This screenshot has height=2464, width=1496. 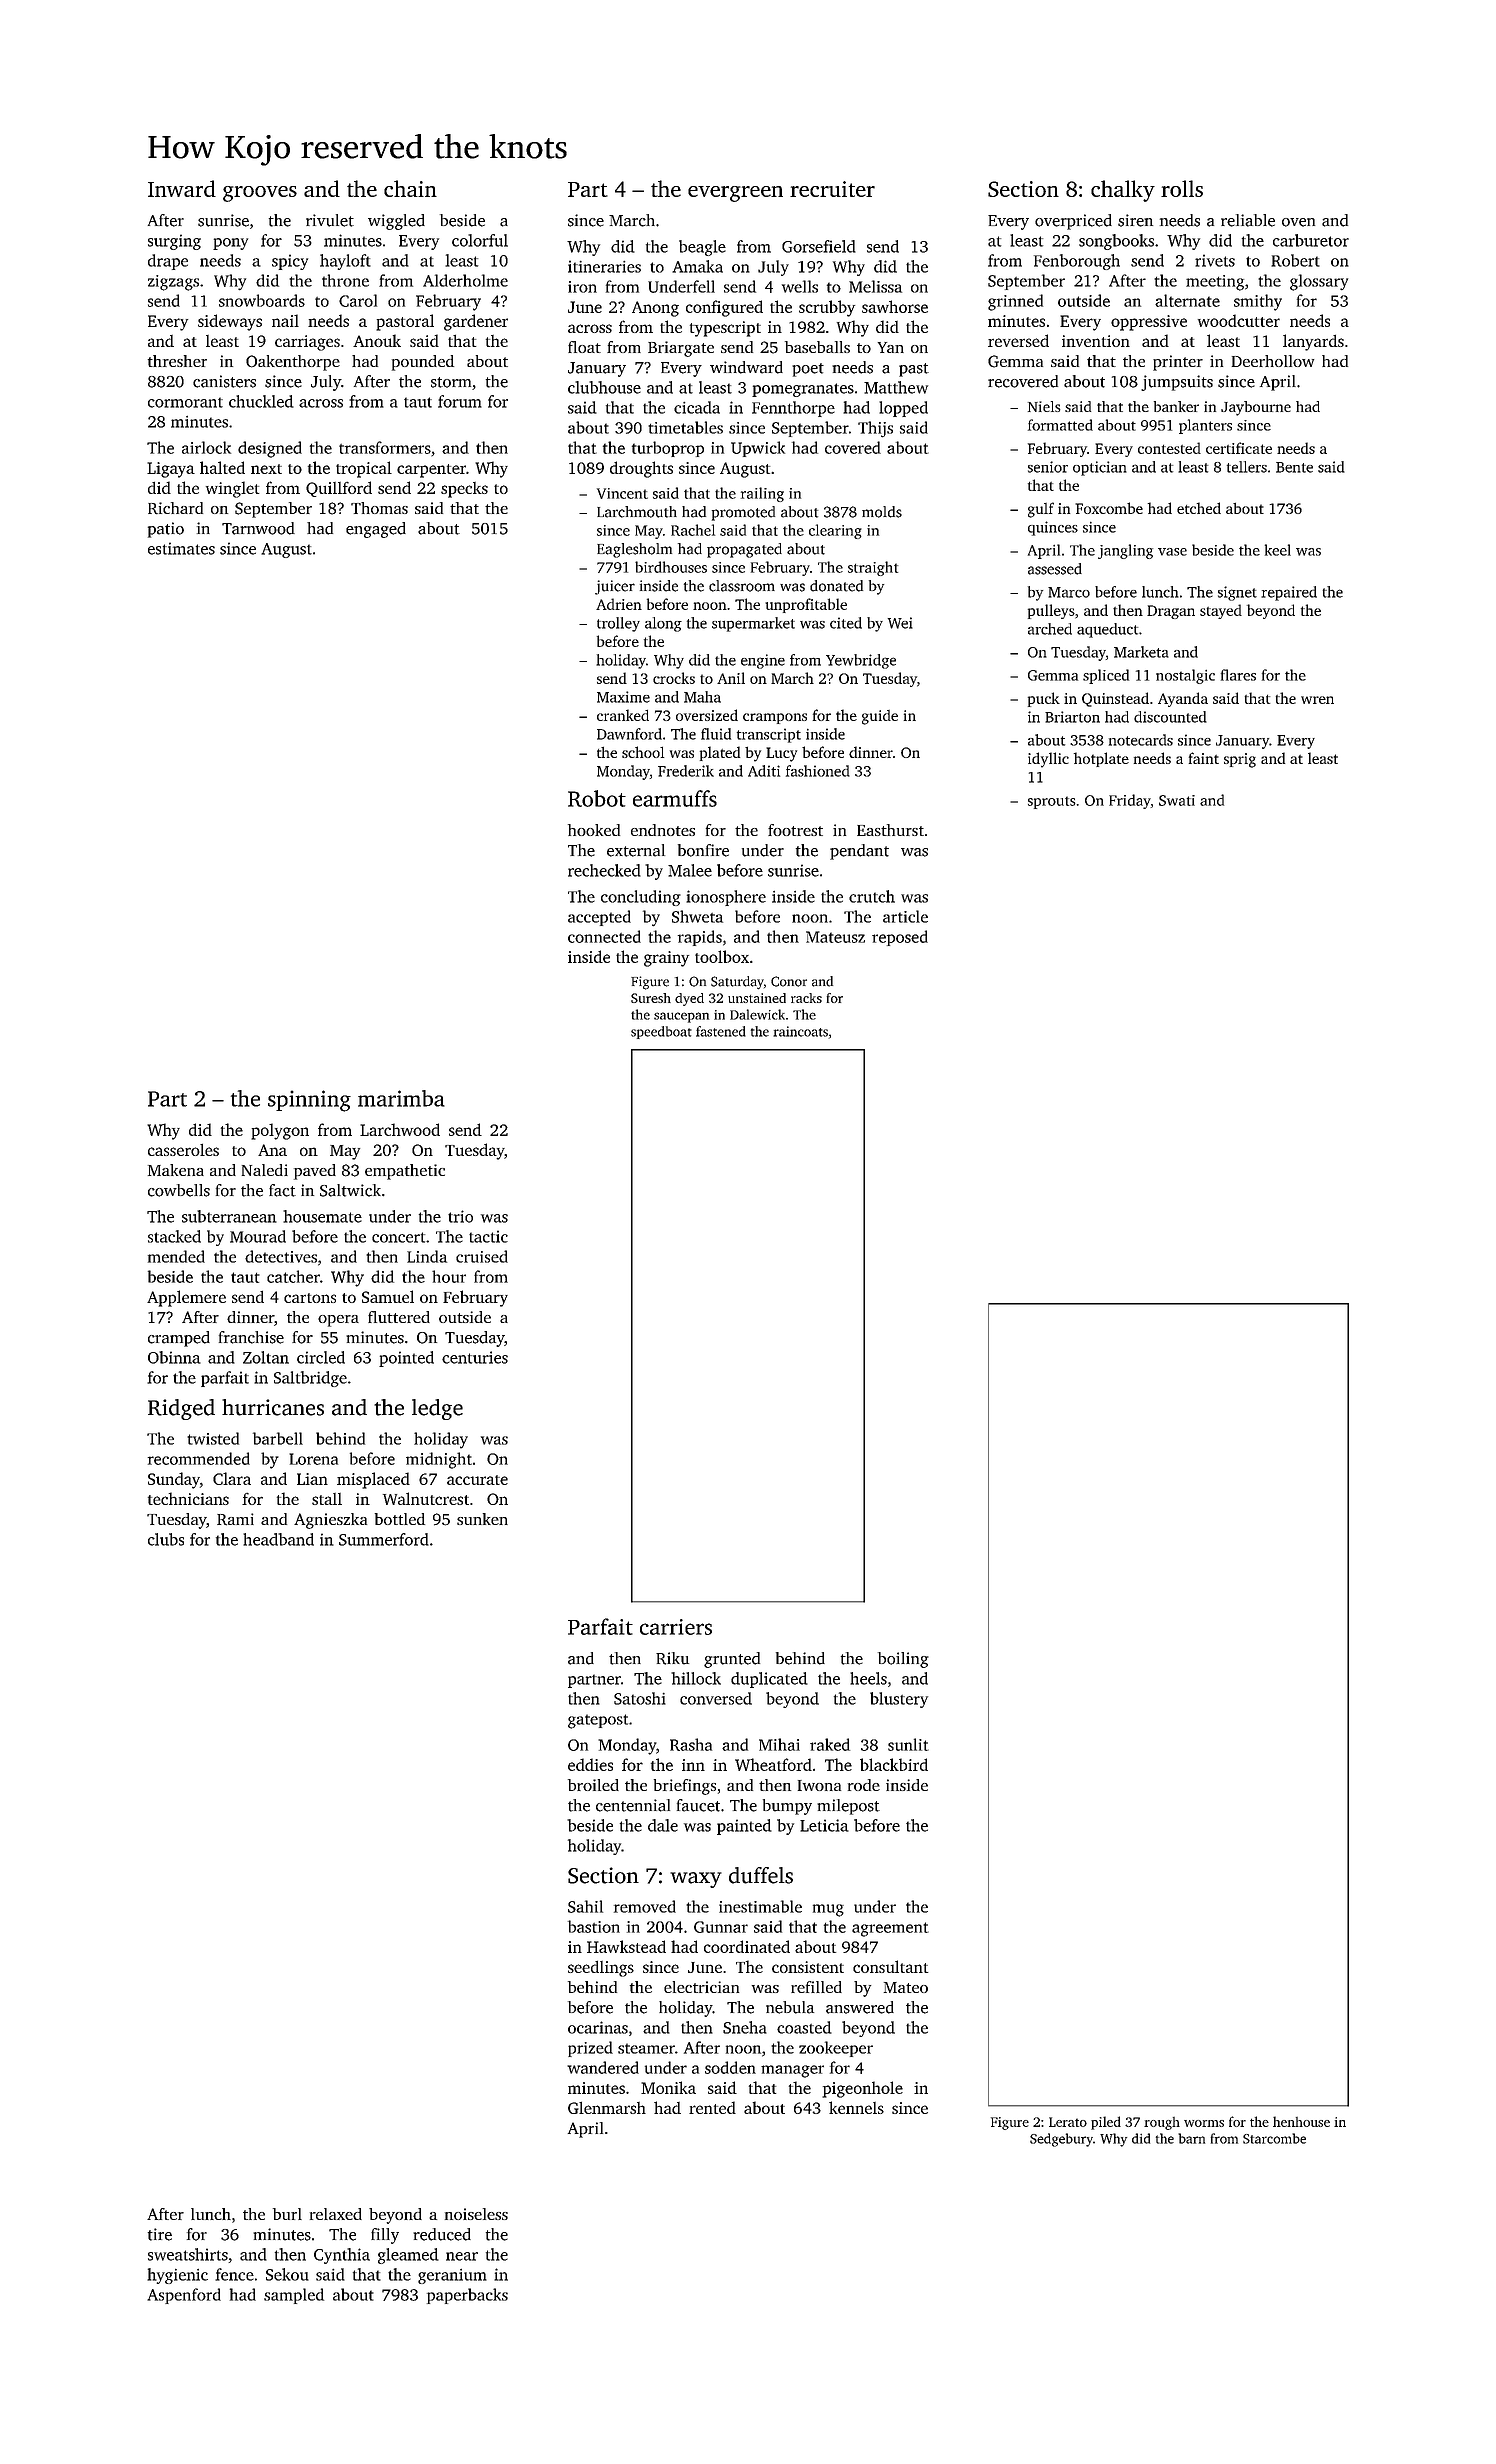 I want to click on carriers, so click(x=676, y=1627).
